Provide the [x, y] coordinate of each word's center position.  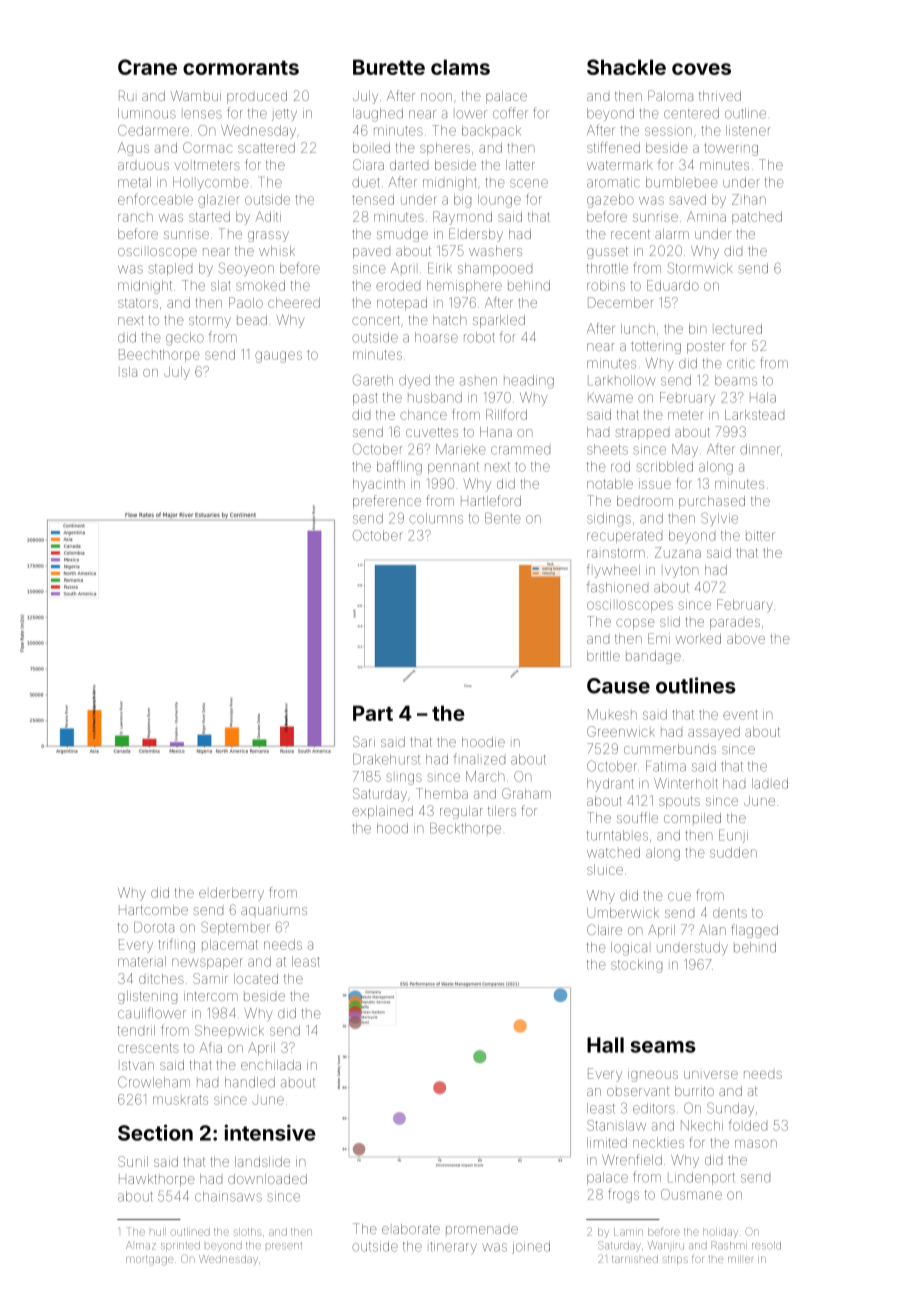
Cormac [207, 147]
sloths [248, 1232]
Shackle [626, 67]
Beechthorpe [159, 355]
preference [387, 502]
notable [610, 484]
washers [495, 251]
